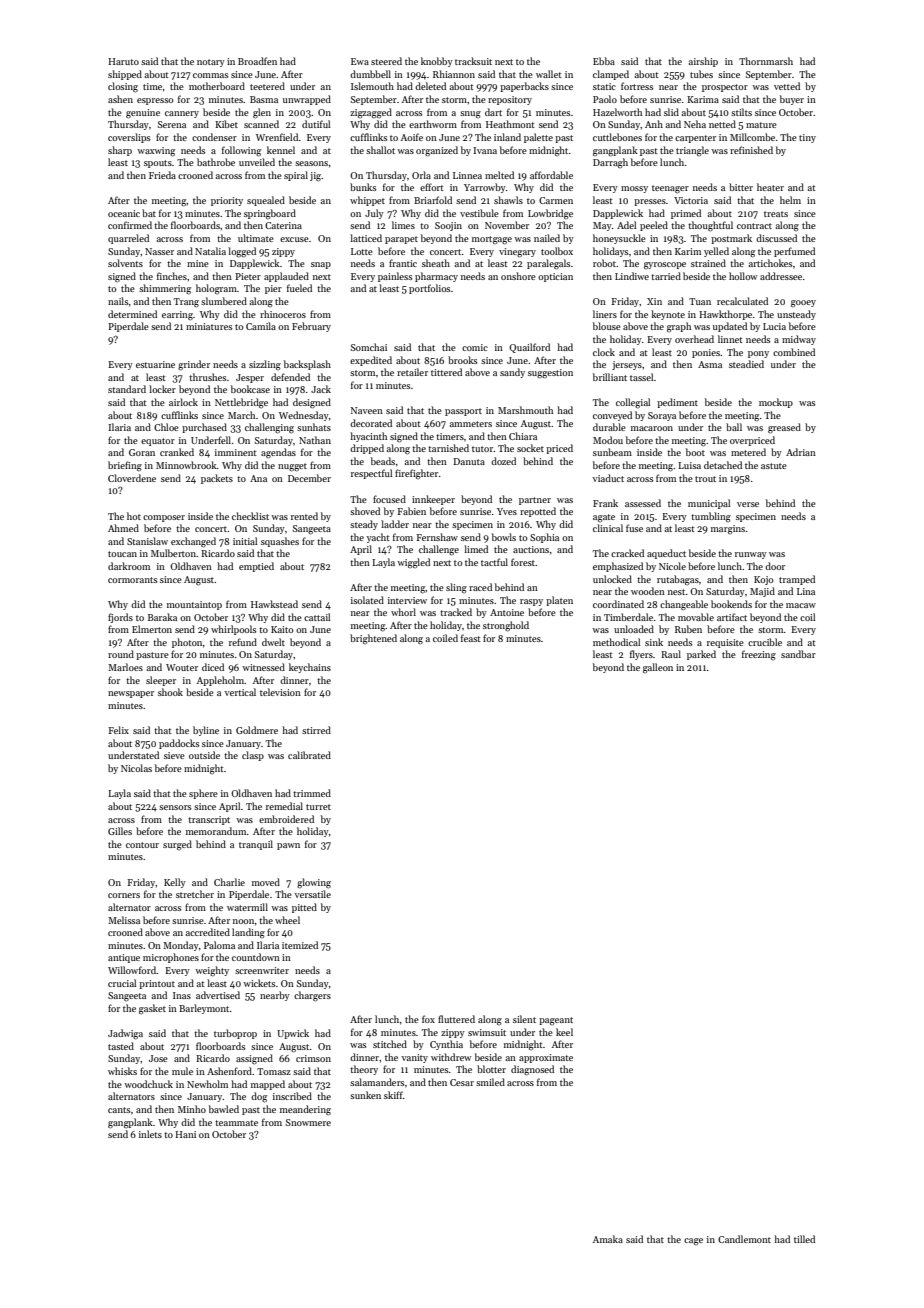 The height and width of the screenshot is (1308, 924). What do you see at coordinates (608, 1239) in the screenshot?
I see `Amaka` at bounding box center [608, 1239].
